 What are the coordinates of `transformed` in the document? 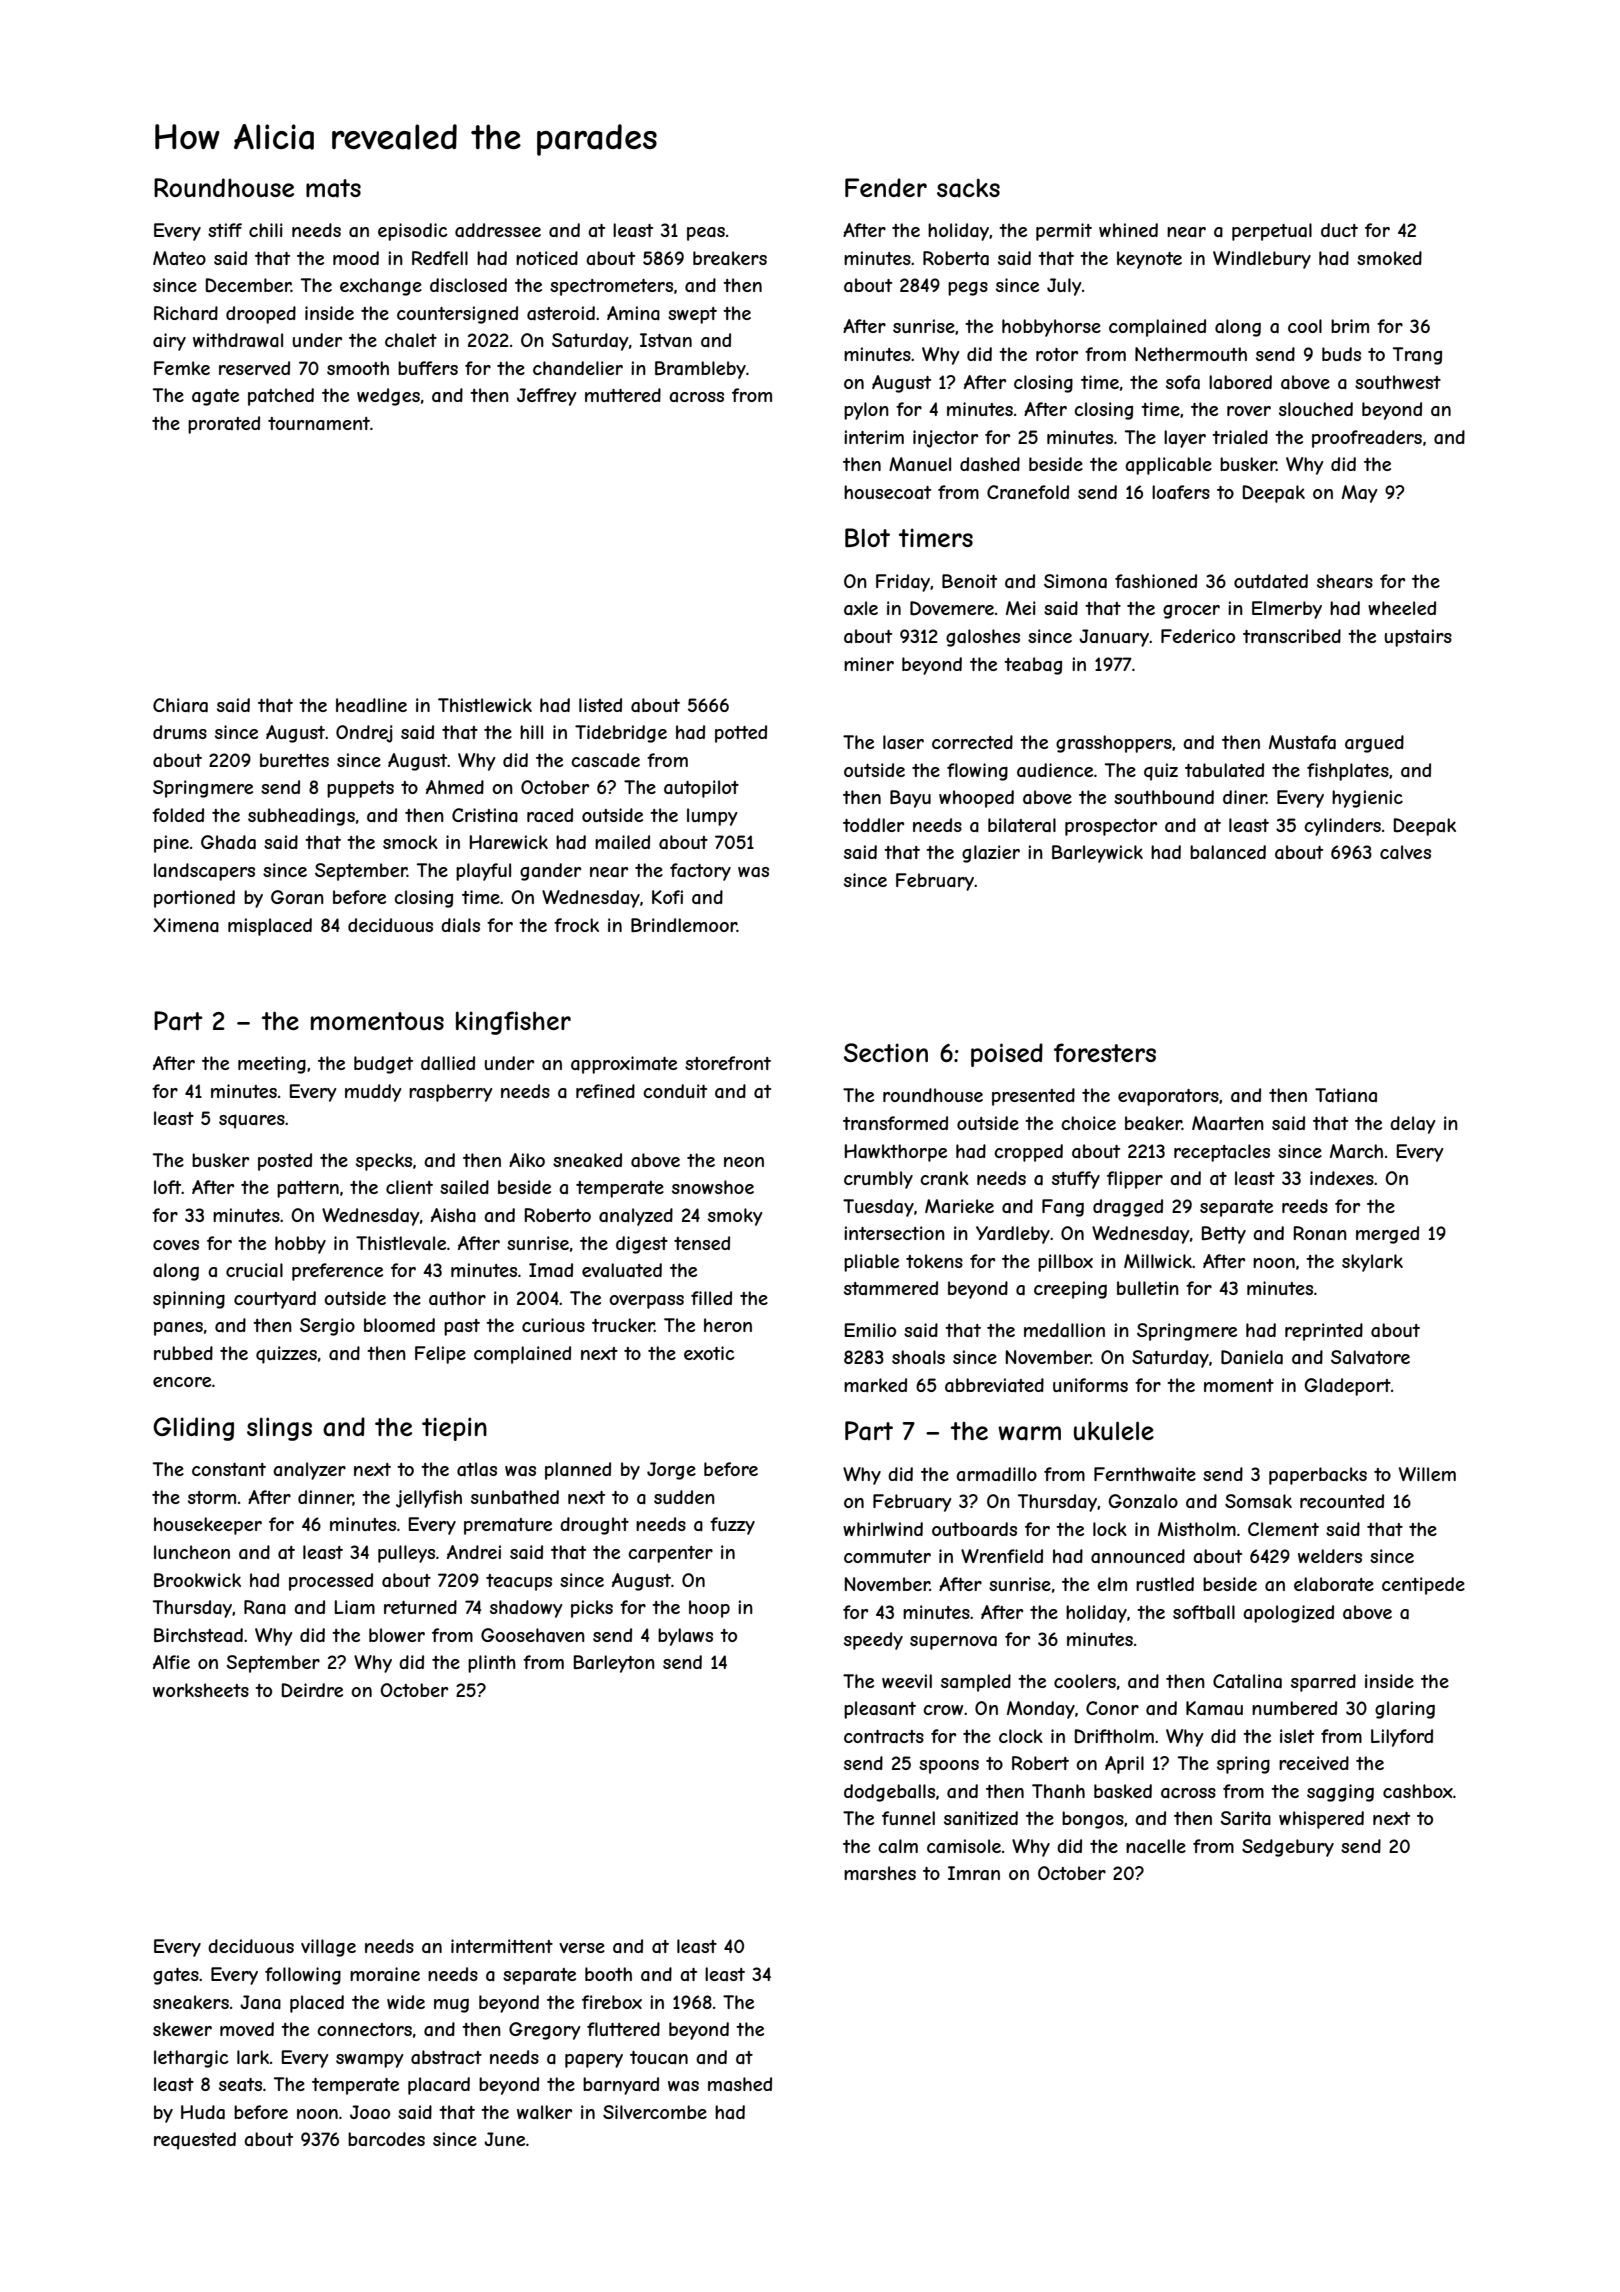 It's located at (895, 1123).
